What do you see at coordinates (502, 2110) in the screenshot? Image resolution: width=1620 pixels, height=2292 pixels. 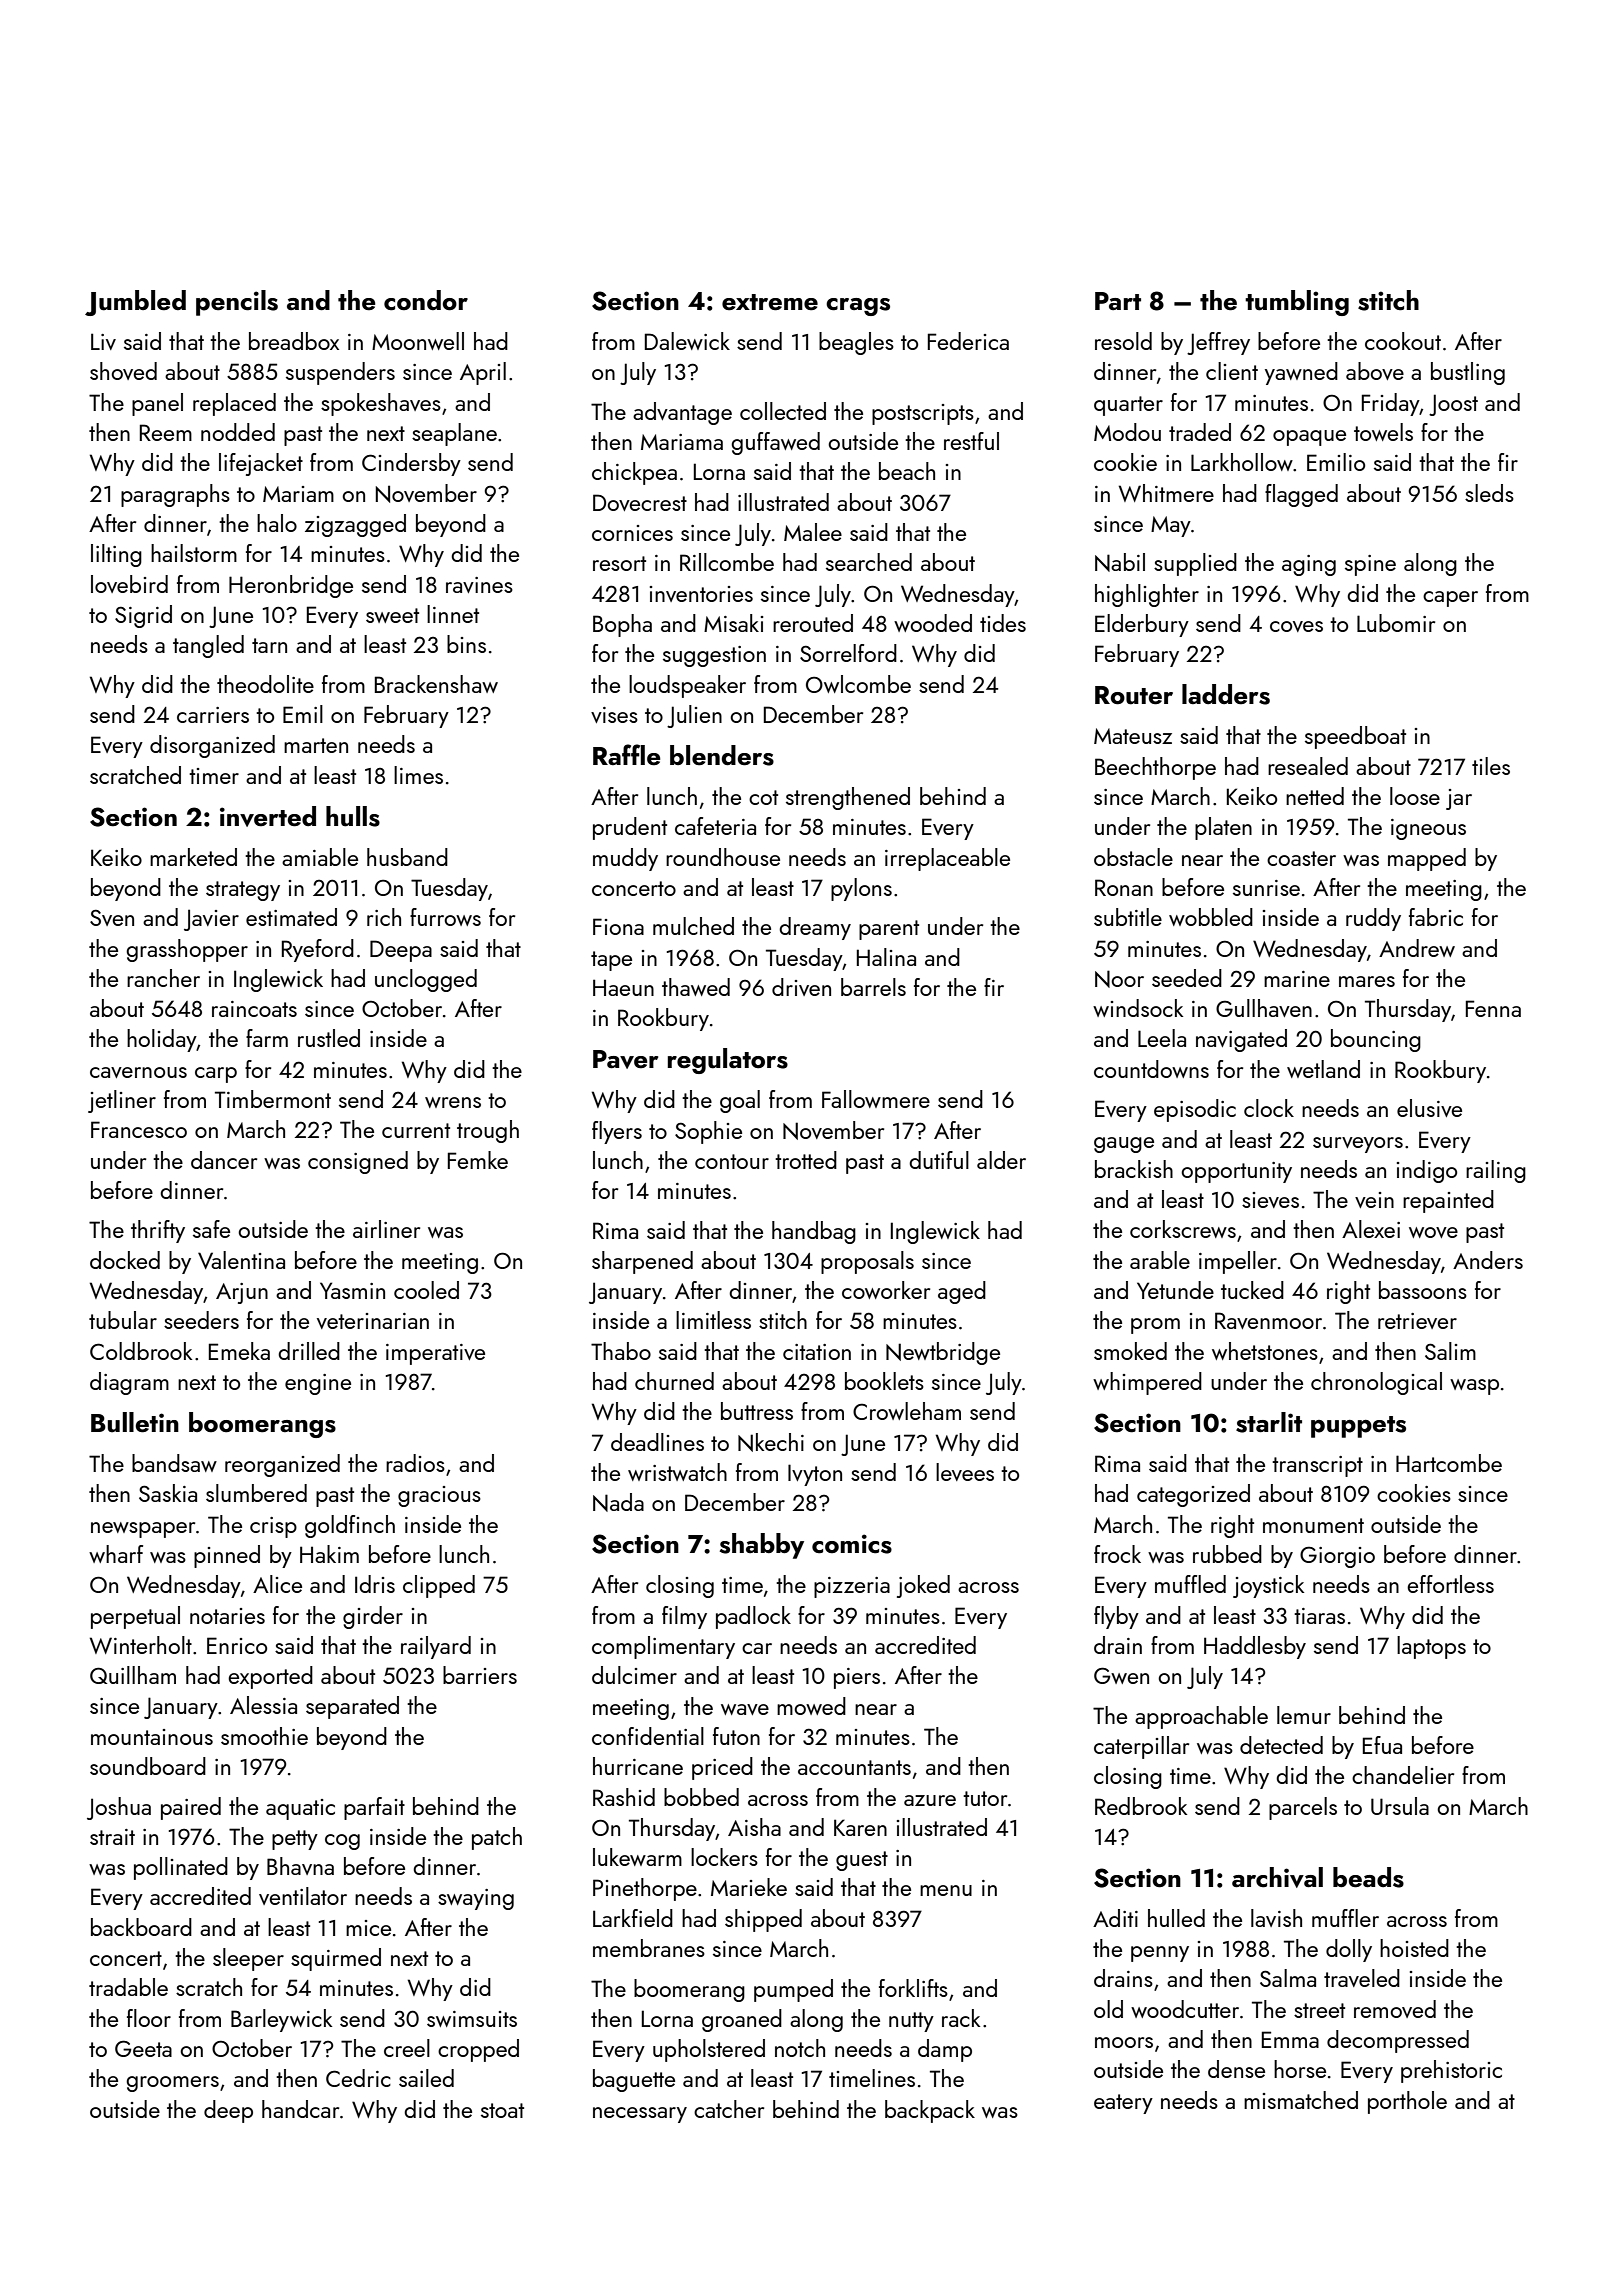 I see `stoat` at bounding box center [502, 2110].
